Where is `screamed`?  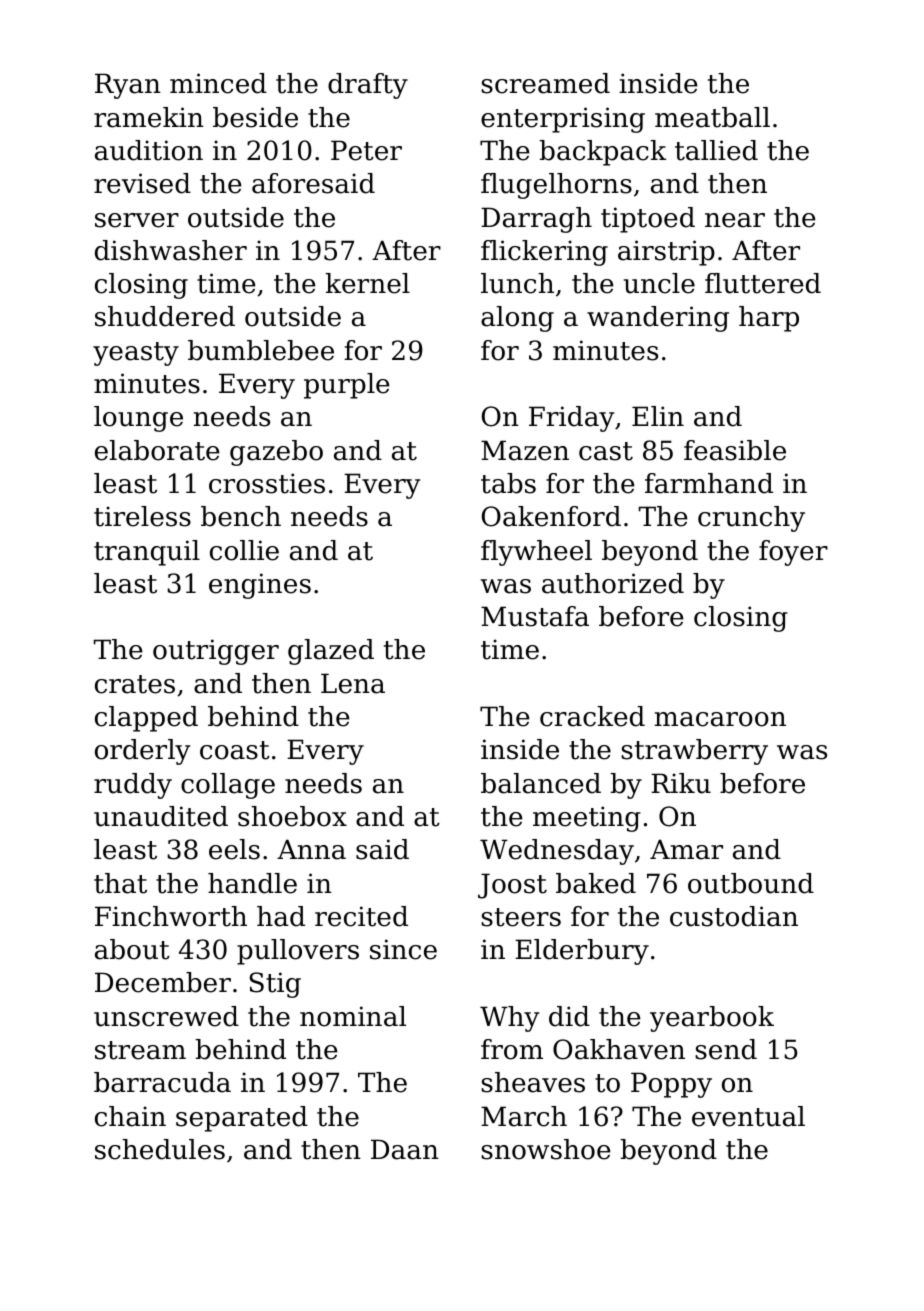
screamed is located at coordinates (545, 83).
